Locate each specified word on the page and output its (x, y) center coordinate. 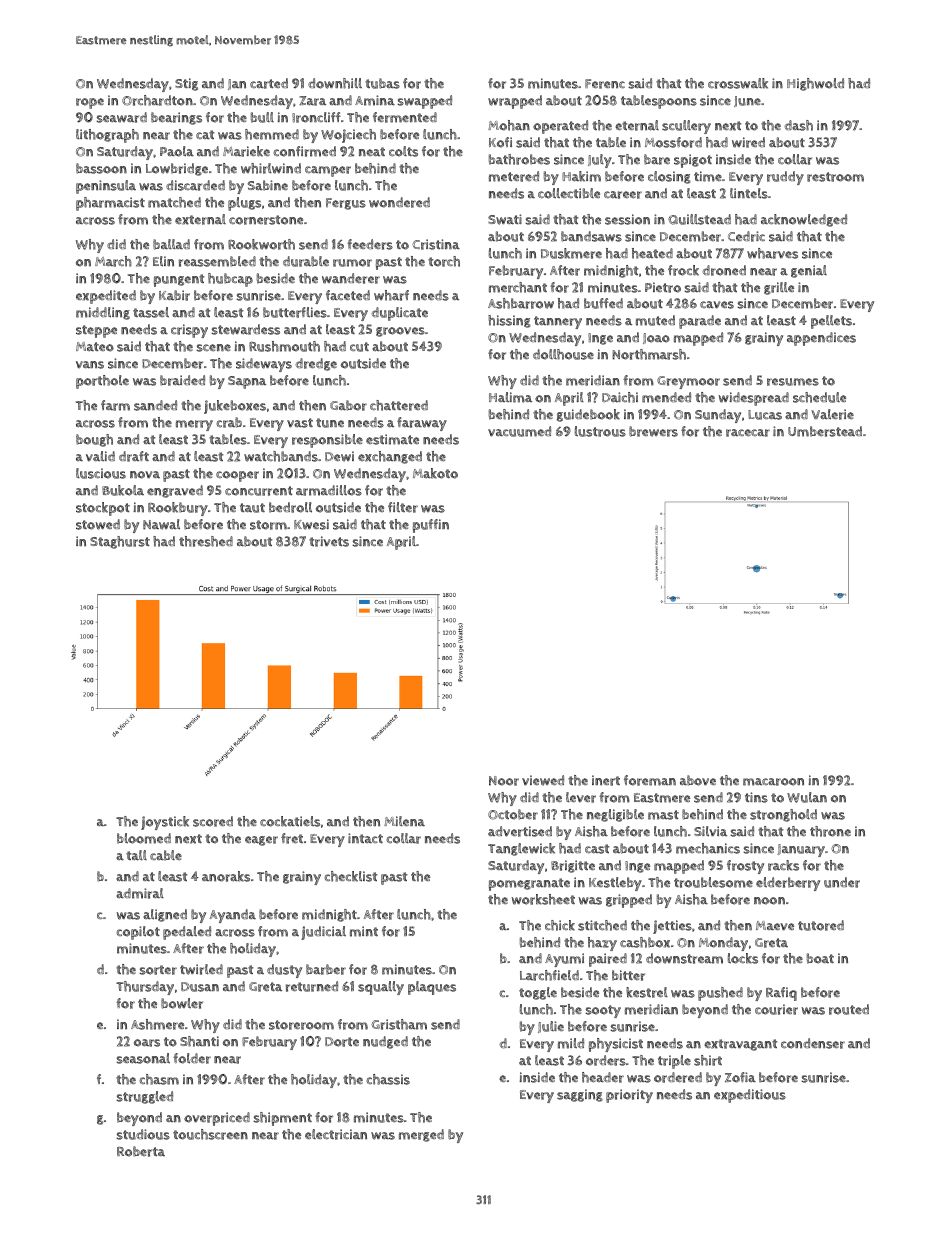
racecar (748, 433)
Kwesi (311, 524)
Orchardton (157, 100)
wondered (399, 202)
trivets (329, 541)
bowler (182, 1003)
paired (608, 960)
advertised (520, 831)
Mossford (673, 142)
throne (830, 831)
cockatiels (290, 821)
